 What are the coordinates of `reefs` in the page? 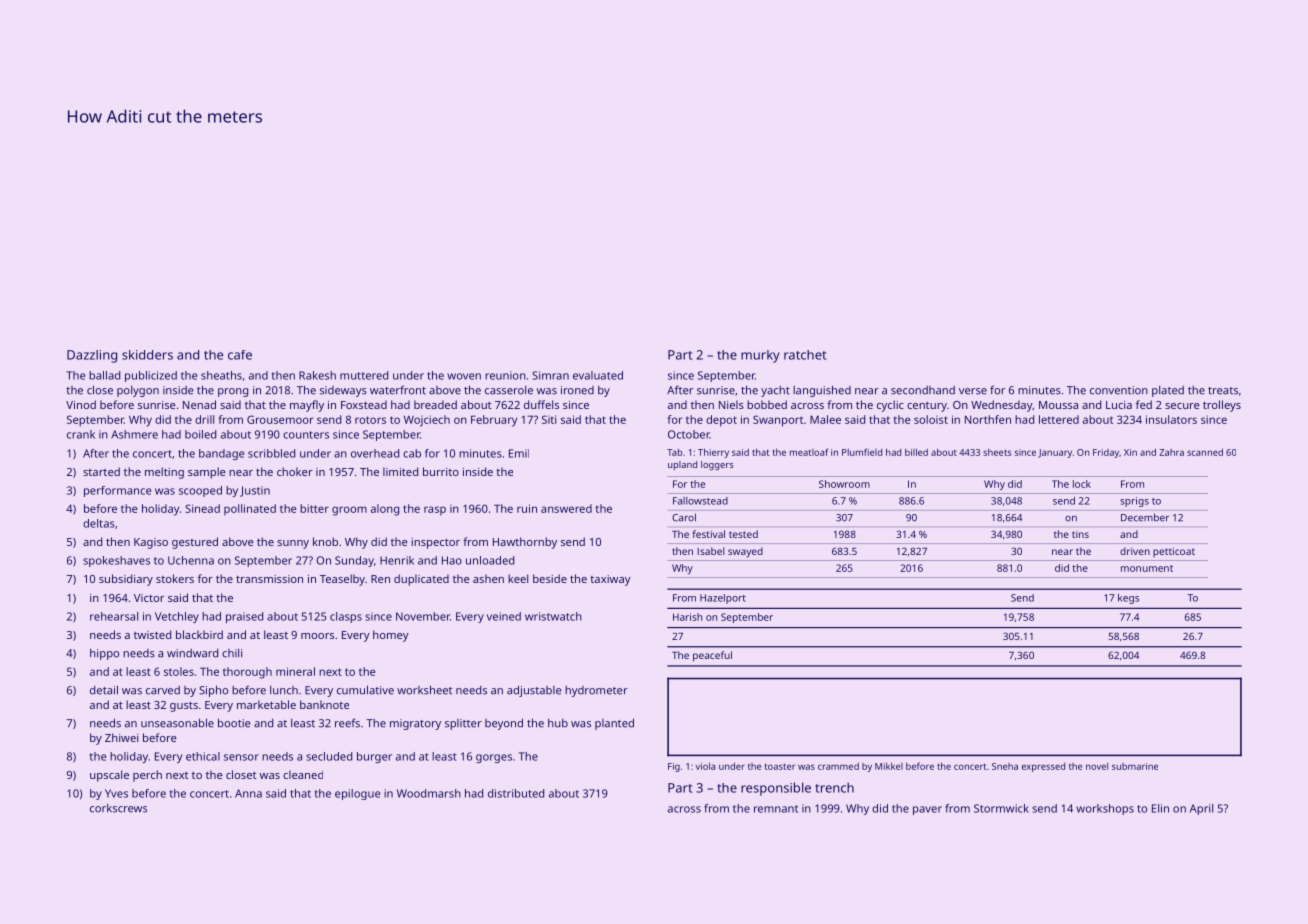 It's located at (347, 723).
